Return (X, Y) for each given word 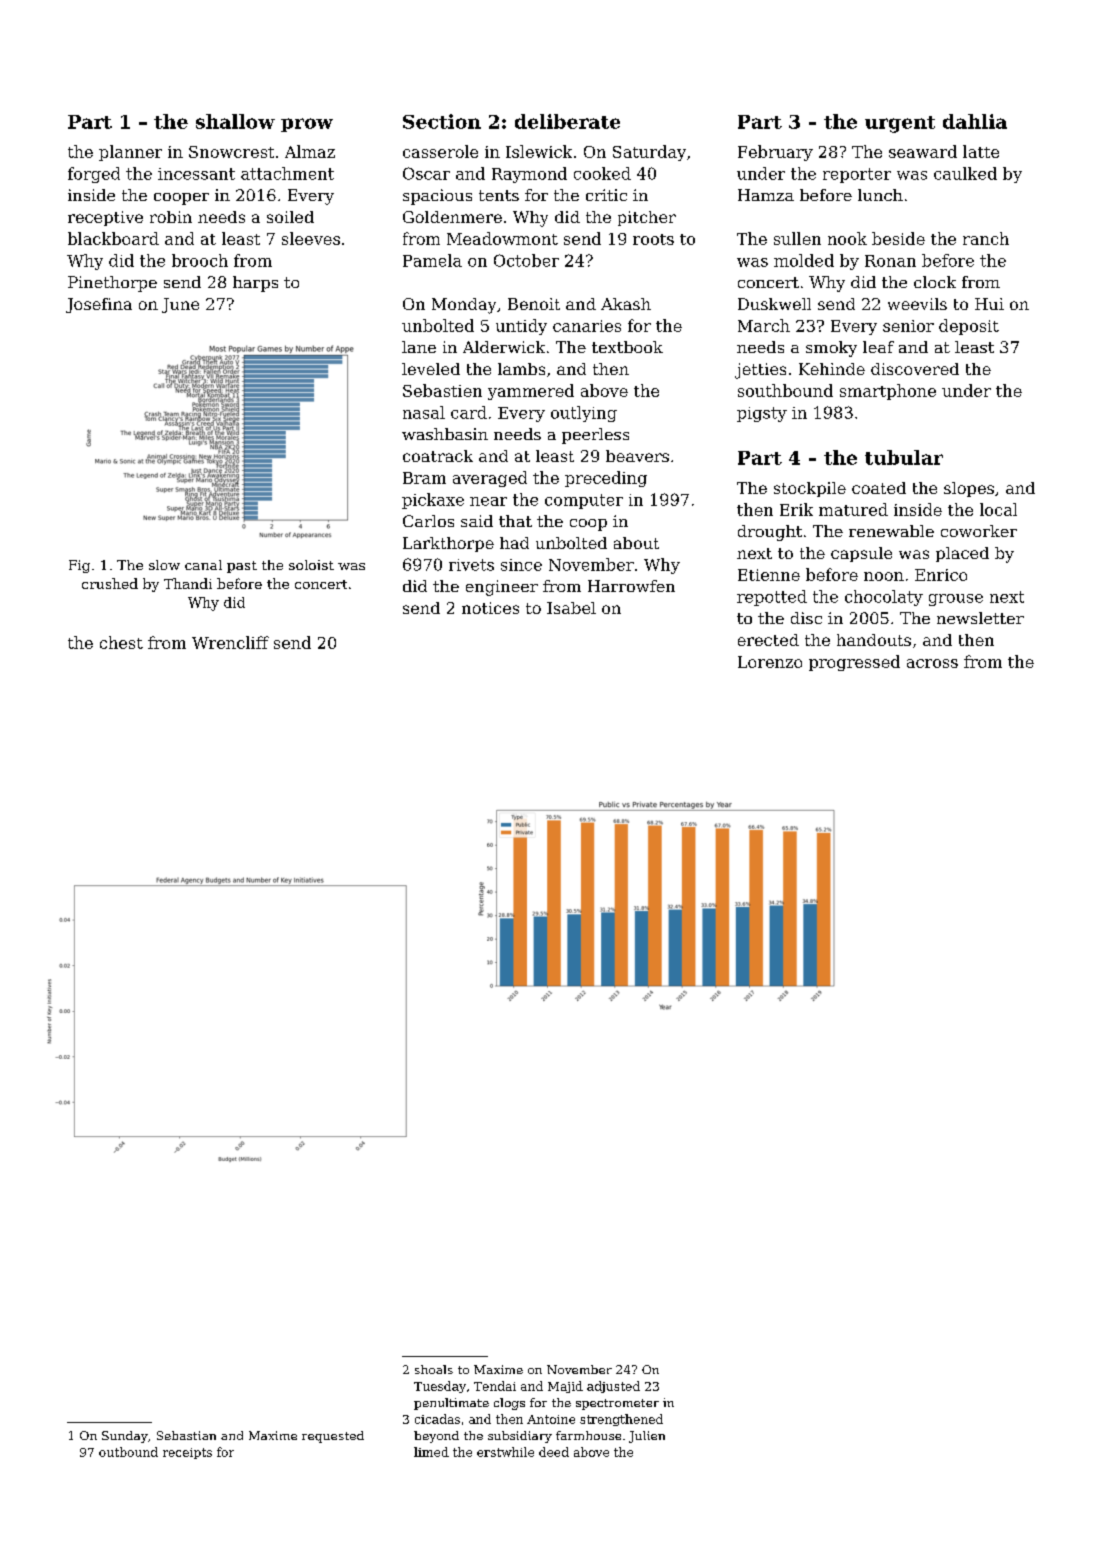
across (932, 663)
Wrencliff (230, 642)
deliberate (567, 121)
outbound (128, 1452)
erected (768, 640)
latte (981, 151)
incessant (196, 174)
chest (121, 642)
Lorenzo (770, 662)
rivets (471, 565)
